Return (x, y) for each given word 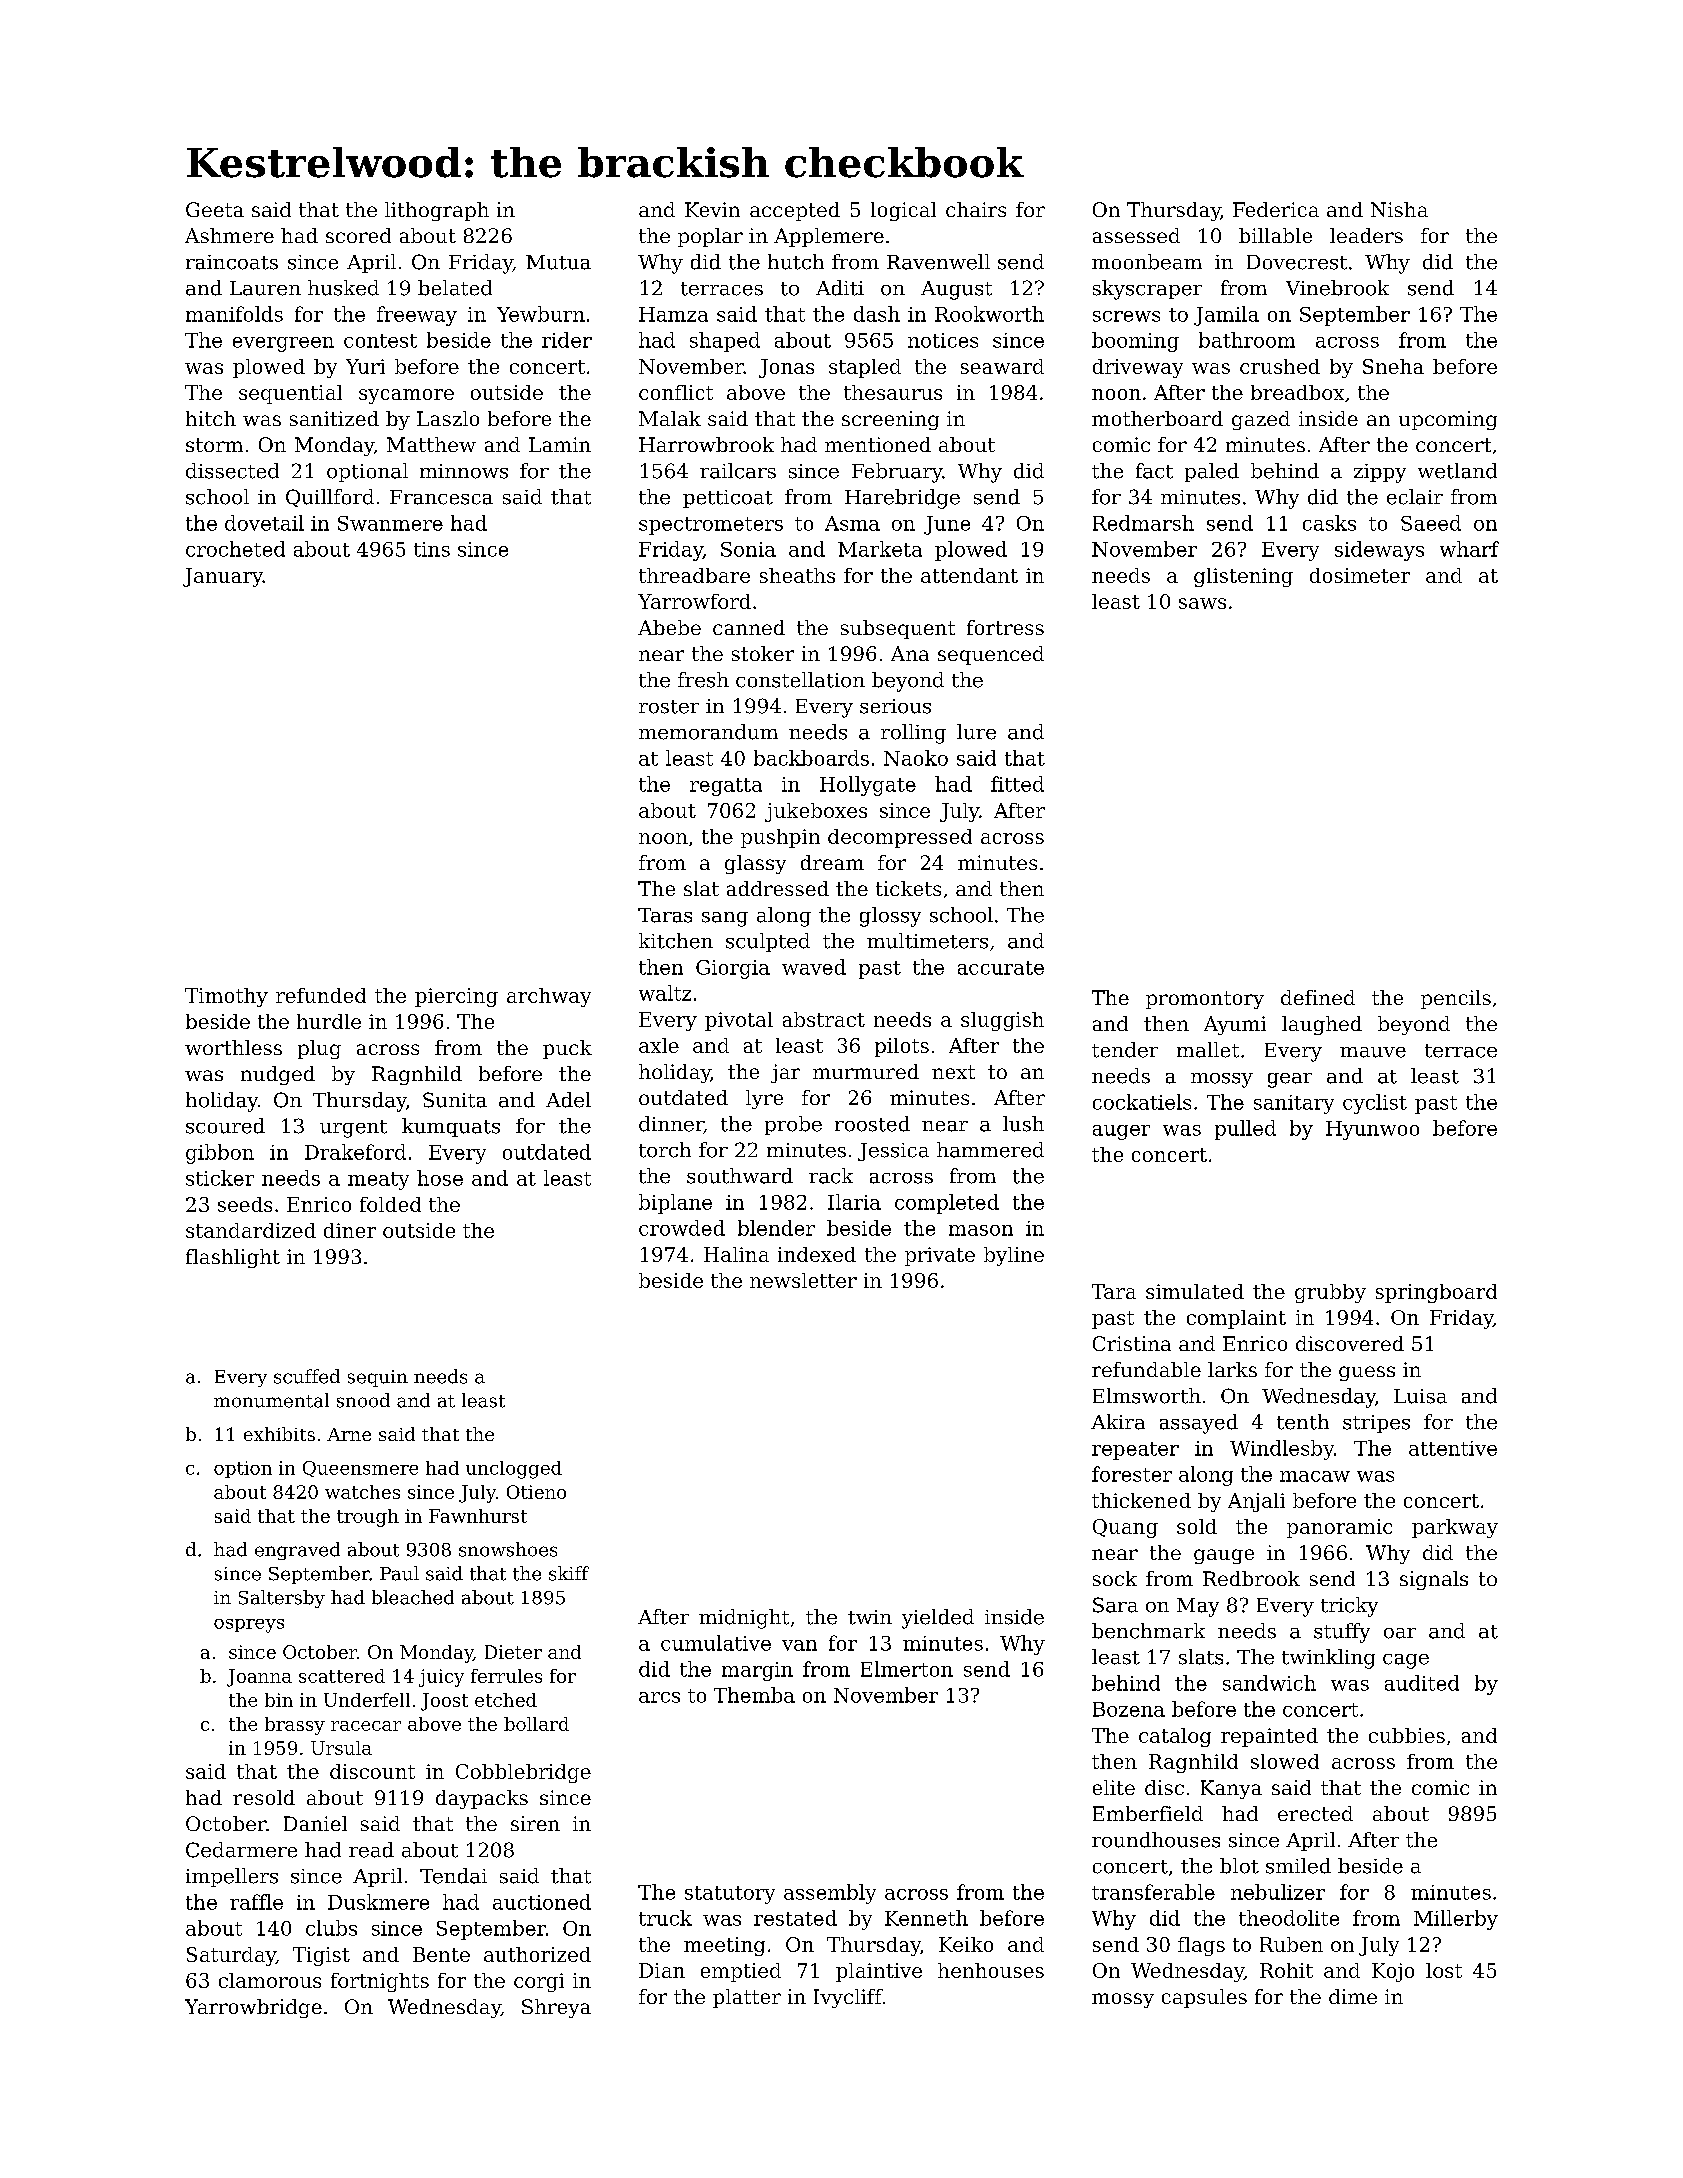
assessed (1136, 235)
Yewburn (541, 314)
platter (747, 1998)
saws (1202, 603)
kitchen (676, 941)
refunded (321, 995)
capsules (1204, 1998)
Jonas (786, 368)
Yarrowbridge (253, 2008)
